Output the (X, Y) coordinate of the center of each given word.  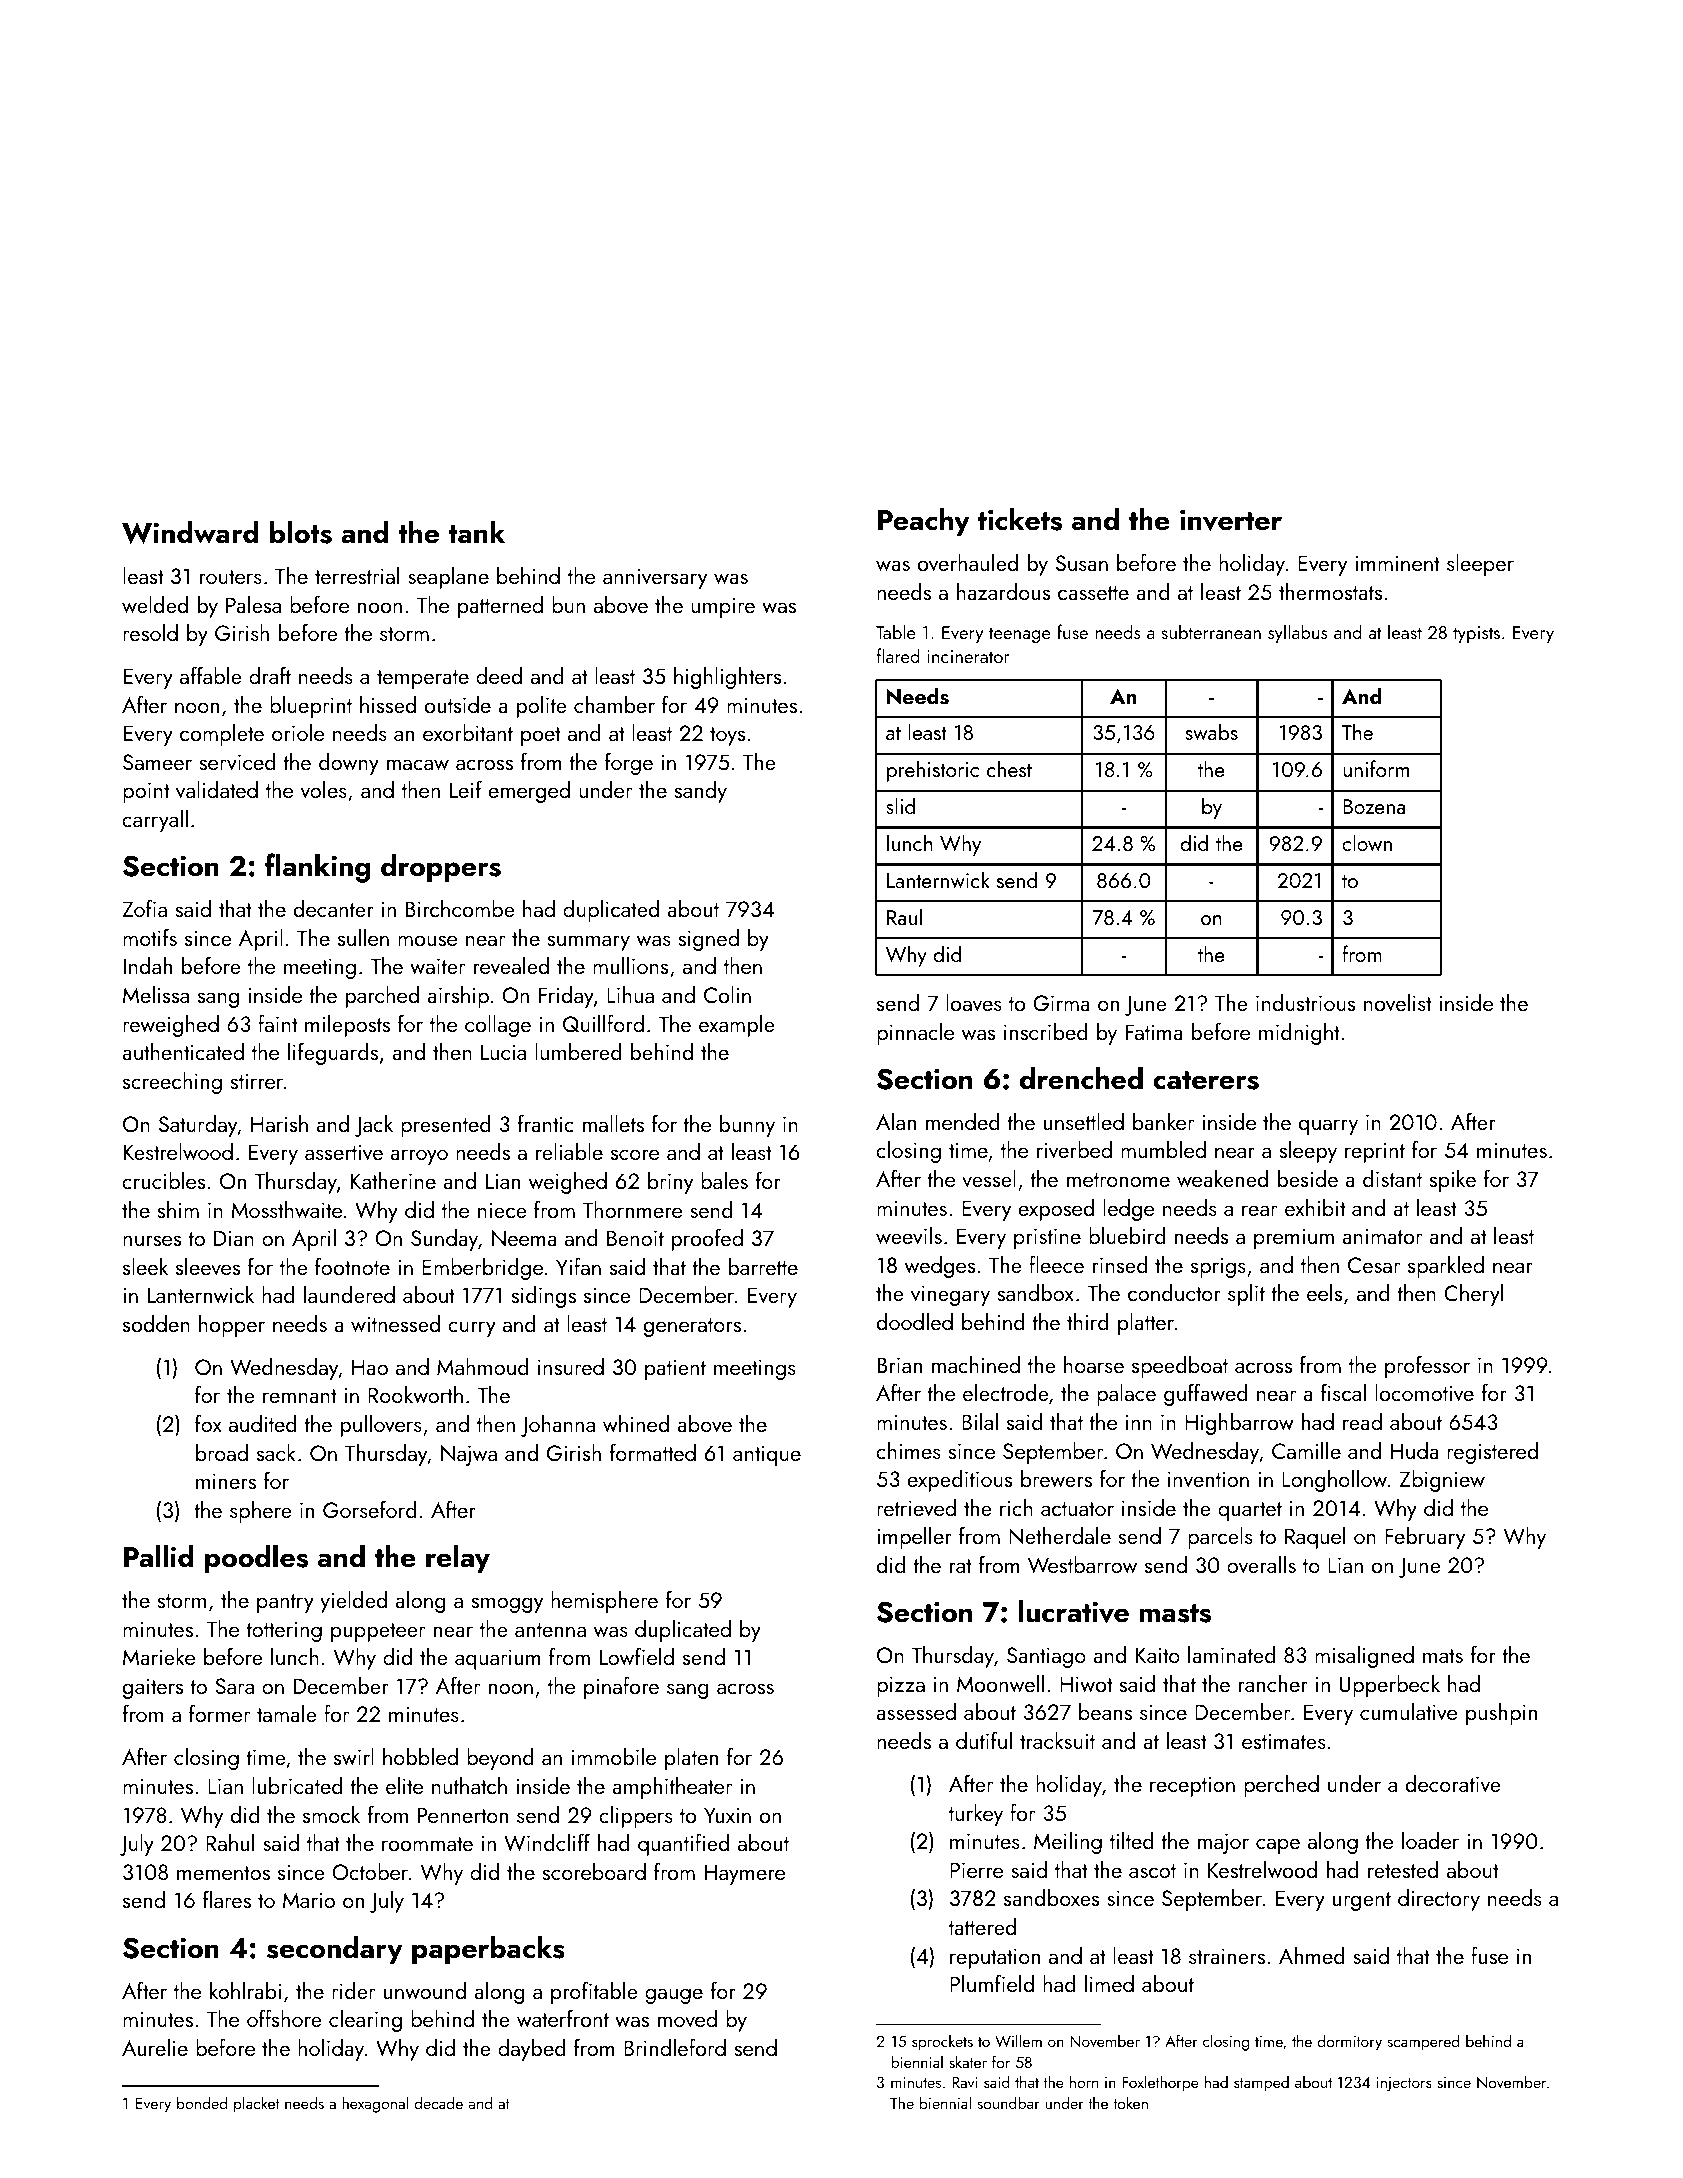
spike (1453, 1181)
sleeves (208, 1266)
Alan (896, 1121)
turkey (976, 1815)
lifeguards (333, 1053)
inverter (1231, 520)
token (1130, 2102)
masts (1175, 1613)
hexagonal (375, 2104)
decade (438, 2102)
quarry (1328, 1127)
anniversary (655, 578)
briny (670, 1183)
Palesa (253, 604)
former (219, 1713)
